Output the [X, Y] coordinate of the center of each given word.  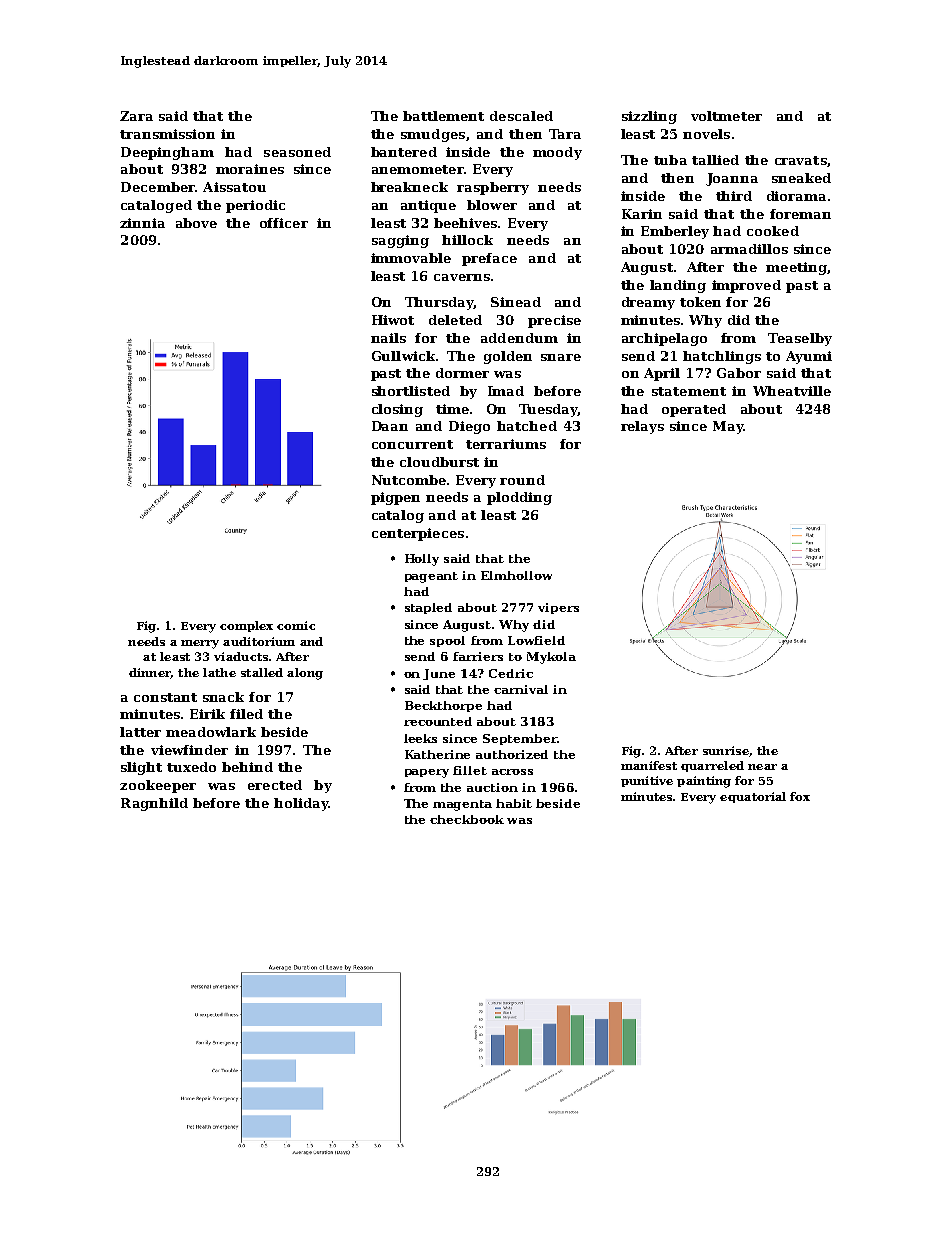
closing [397, 410]
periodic [255, 206]
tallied [715, 160]
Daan [390, 426]
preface [489, 259]
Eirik [207, 714]
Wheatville [792, 391]
